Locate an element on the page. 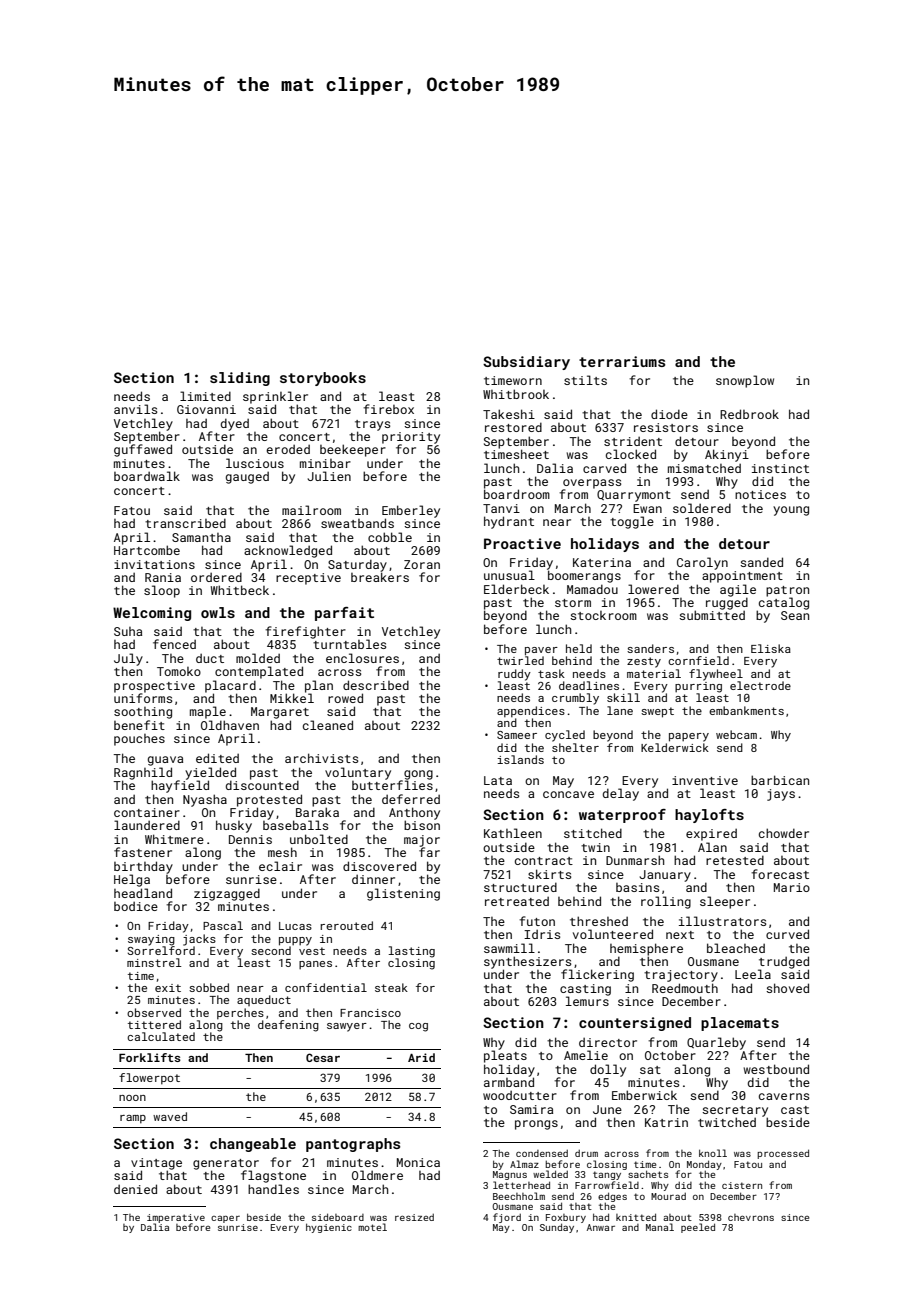 The height and width of the page is (1308, 924). motel is located at coordinates (372, 1227).
